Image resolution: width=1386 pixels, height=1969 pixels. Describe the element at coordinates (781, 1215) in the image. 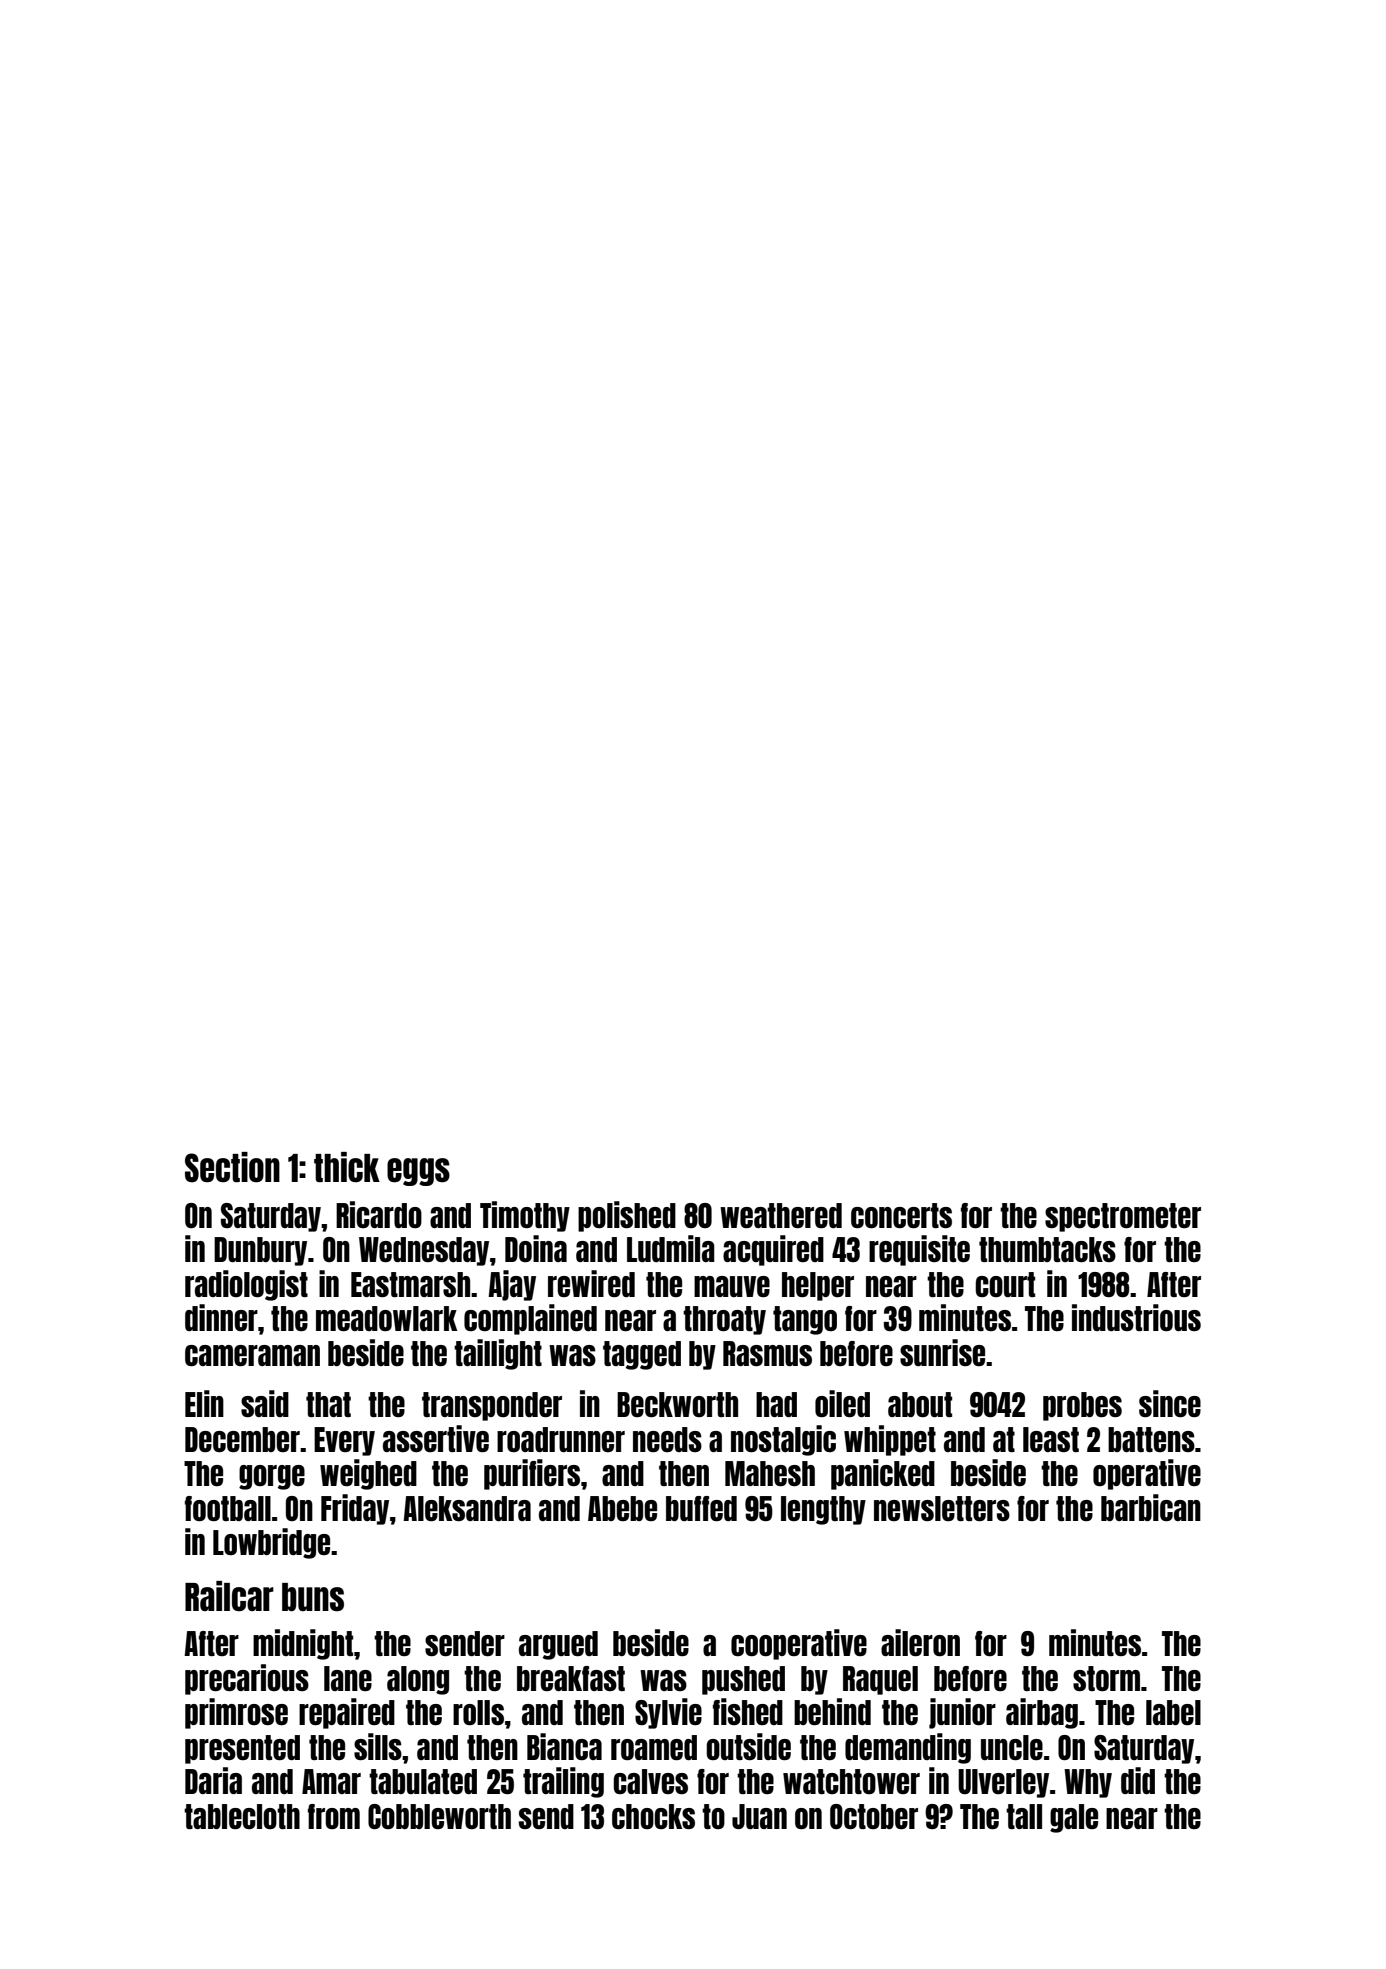

I see `weathered` at that location.
